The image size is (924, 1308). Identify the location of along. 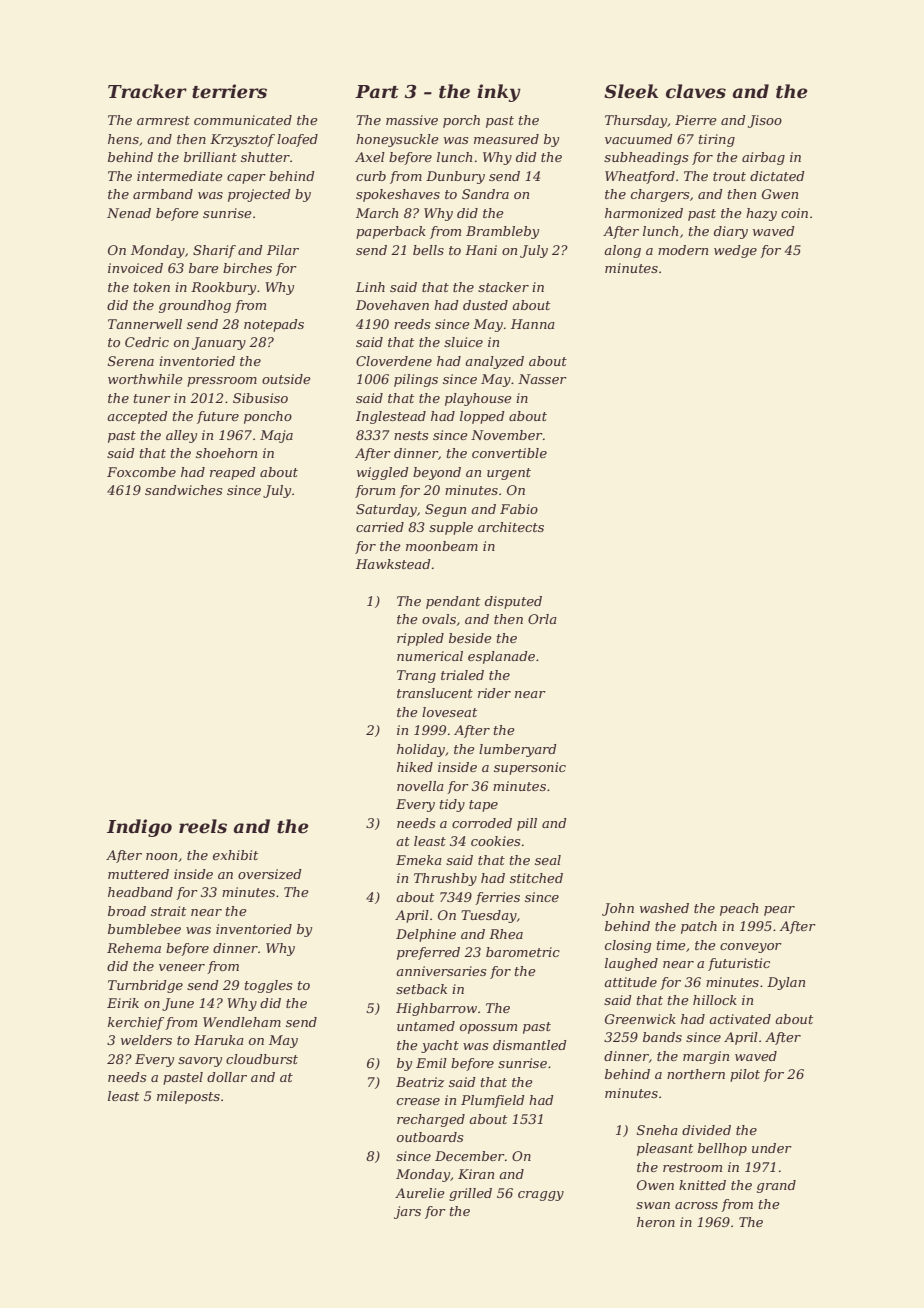
(622, 251).
